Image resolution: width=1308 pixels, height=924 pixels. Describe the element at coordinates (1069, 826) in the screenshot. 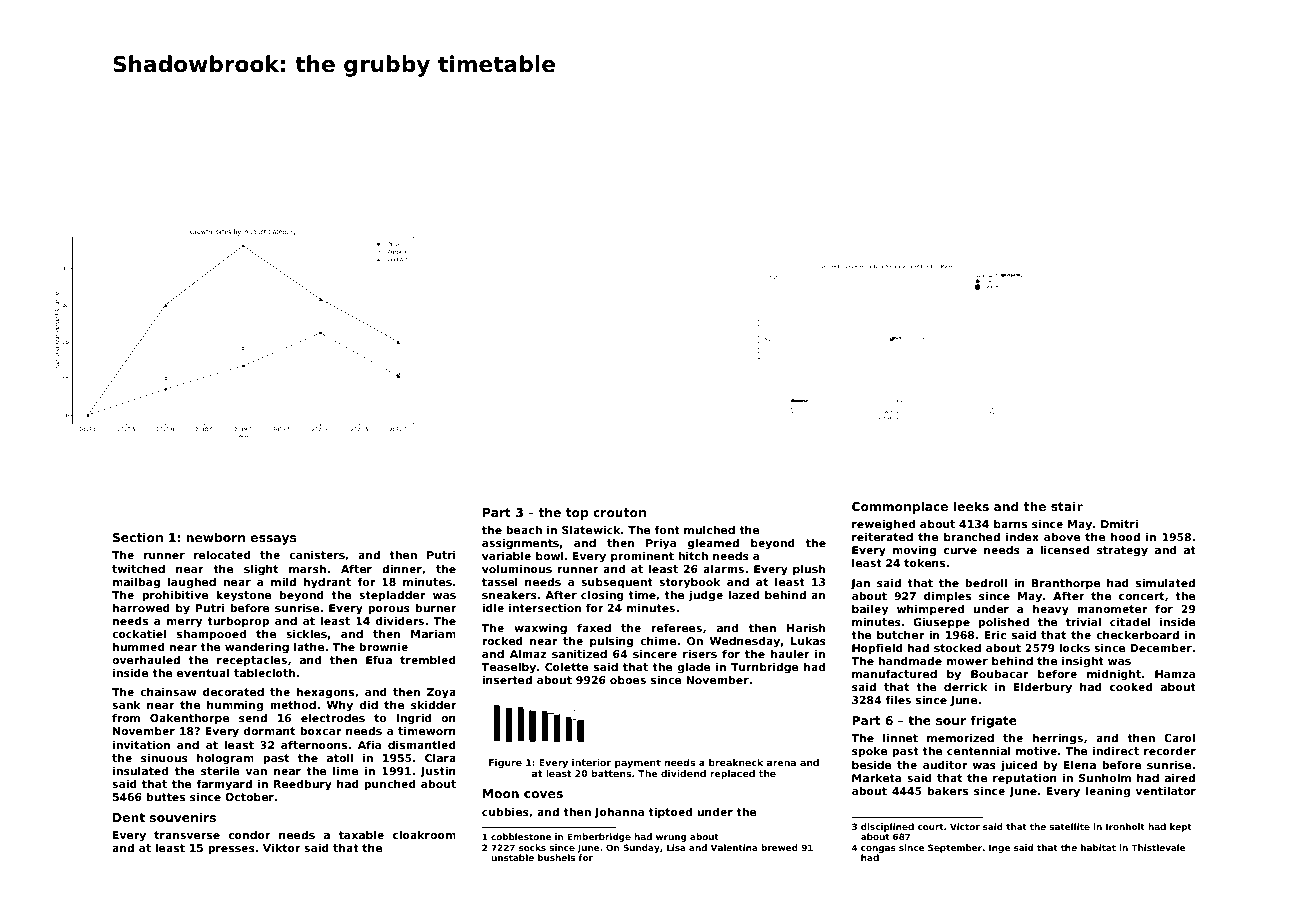

I see `satellite` at that location.
